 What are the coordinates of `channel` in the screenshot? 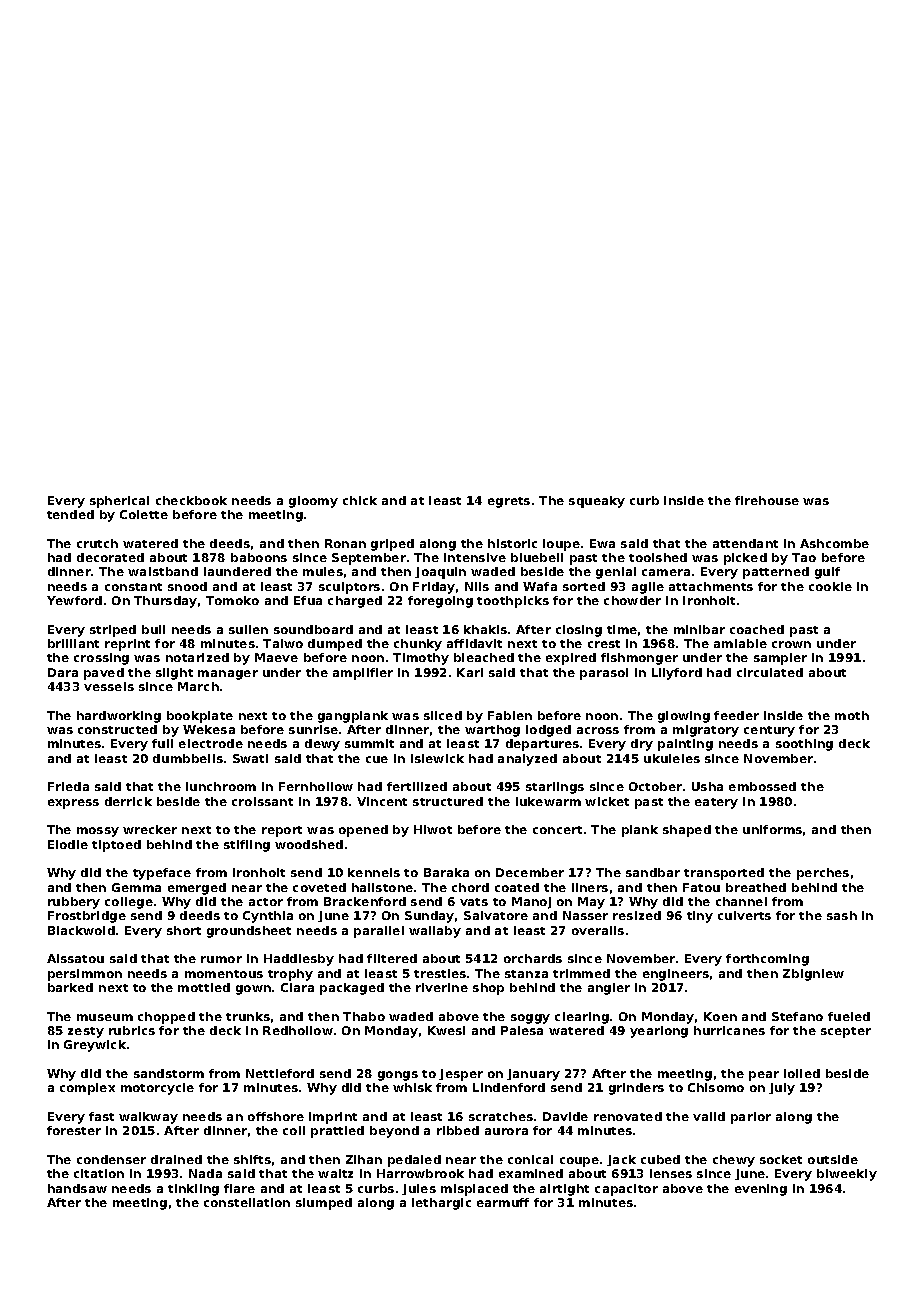 It's located at (741, 901).
